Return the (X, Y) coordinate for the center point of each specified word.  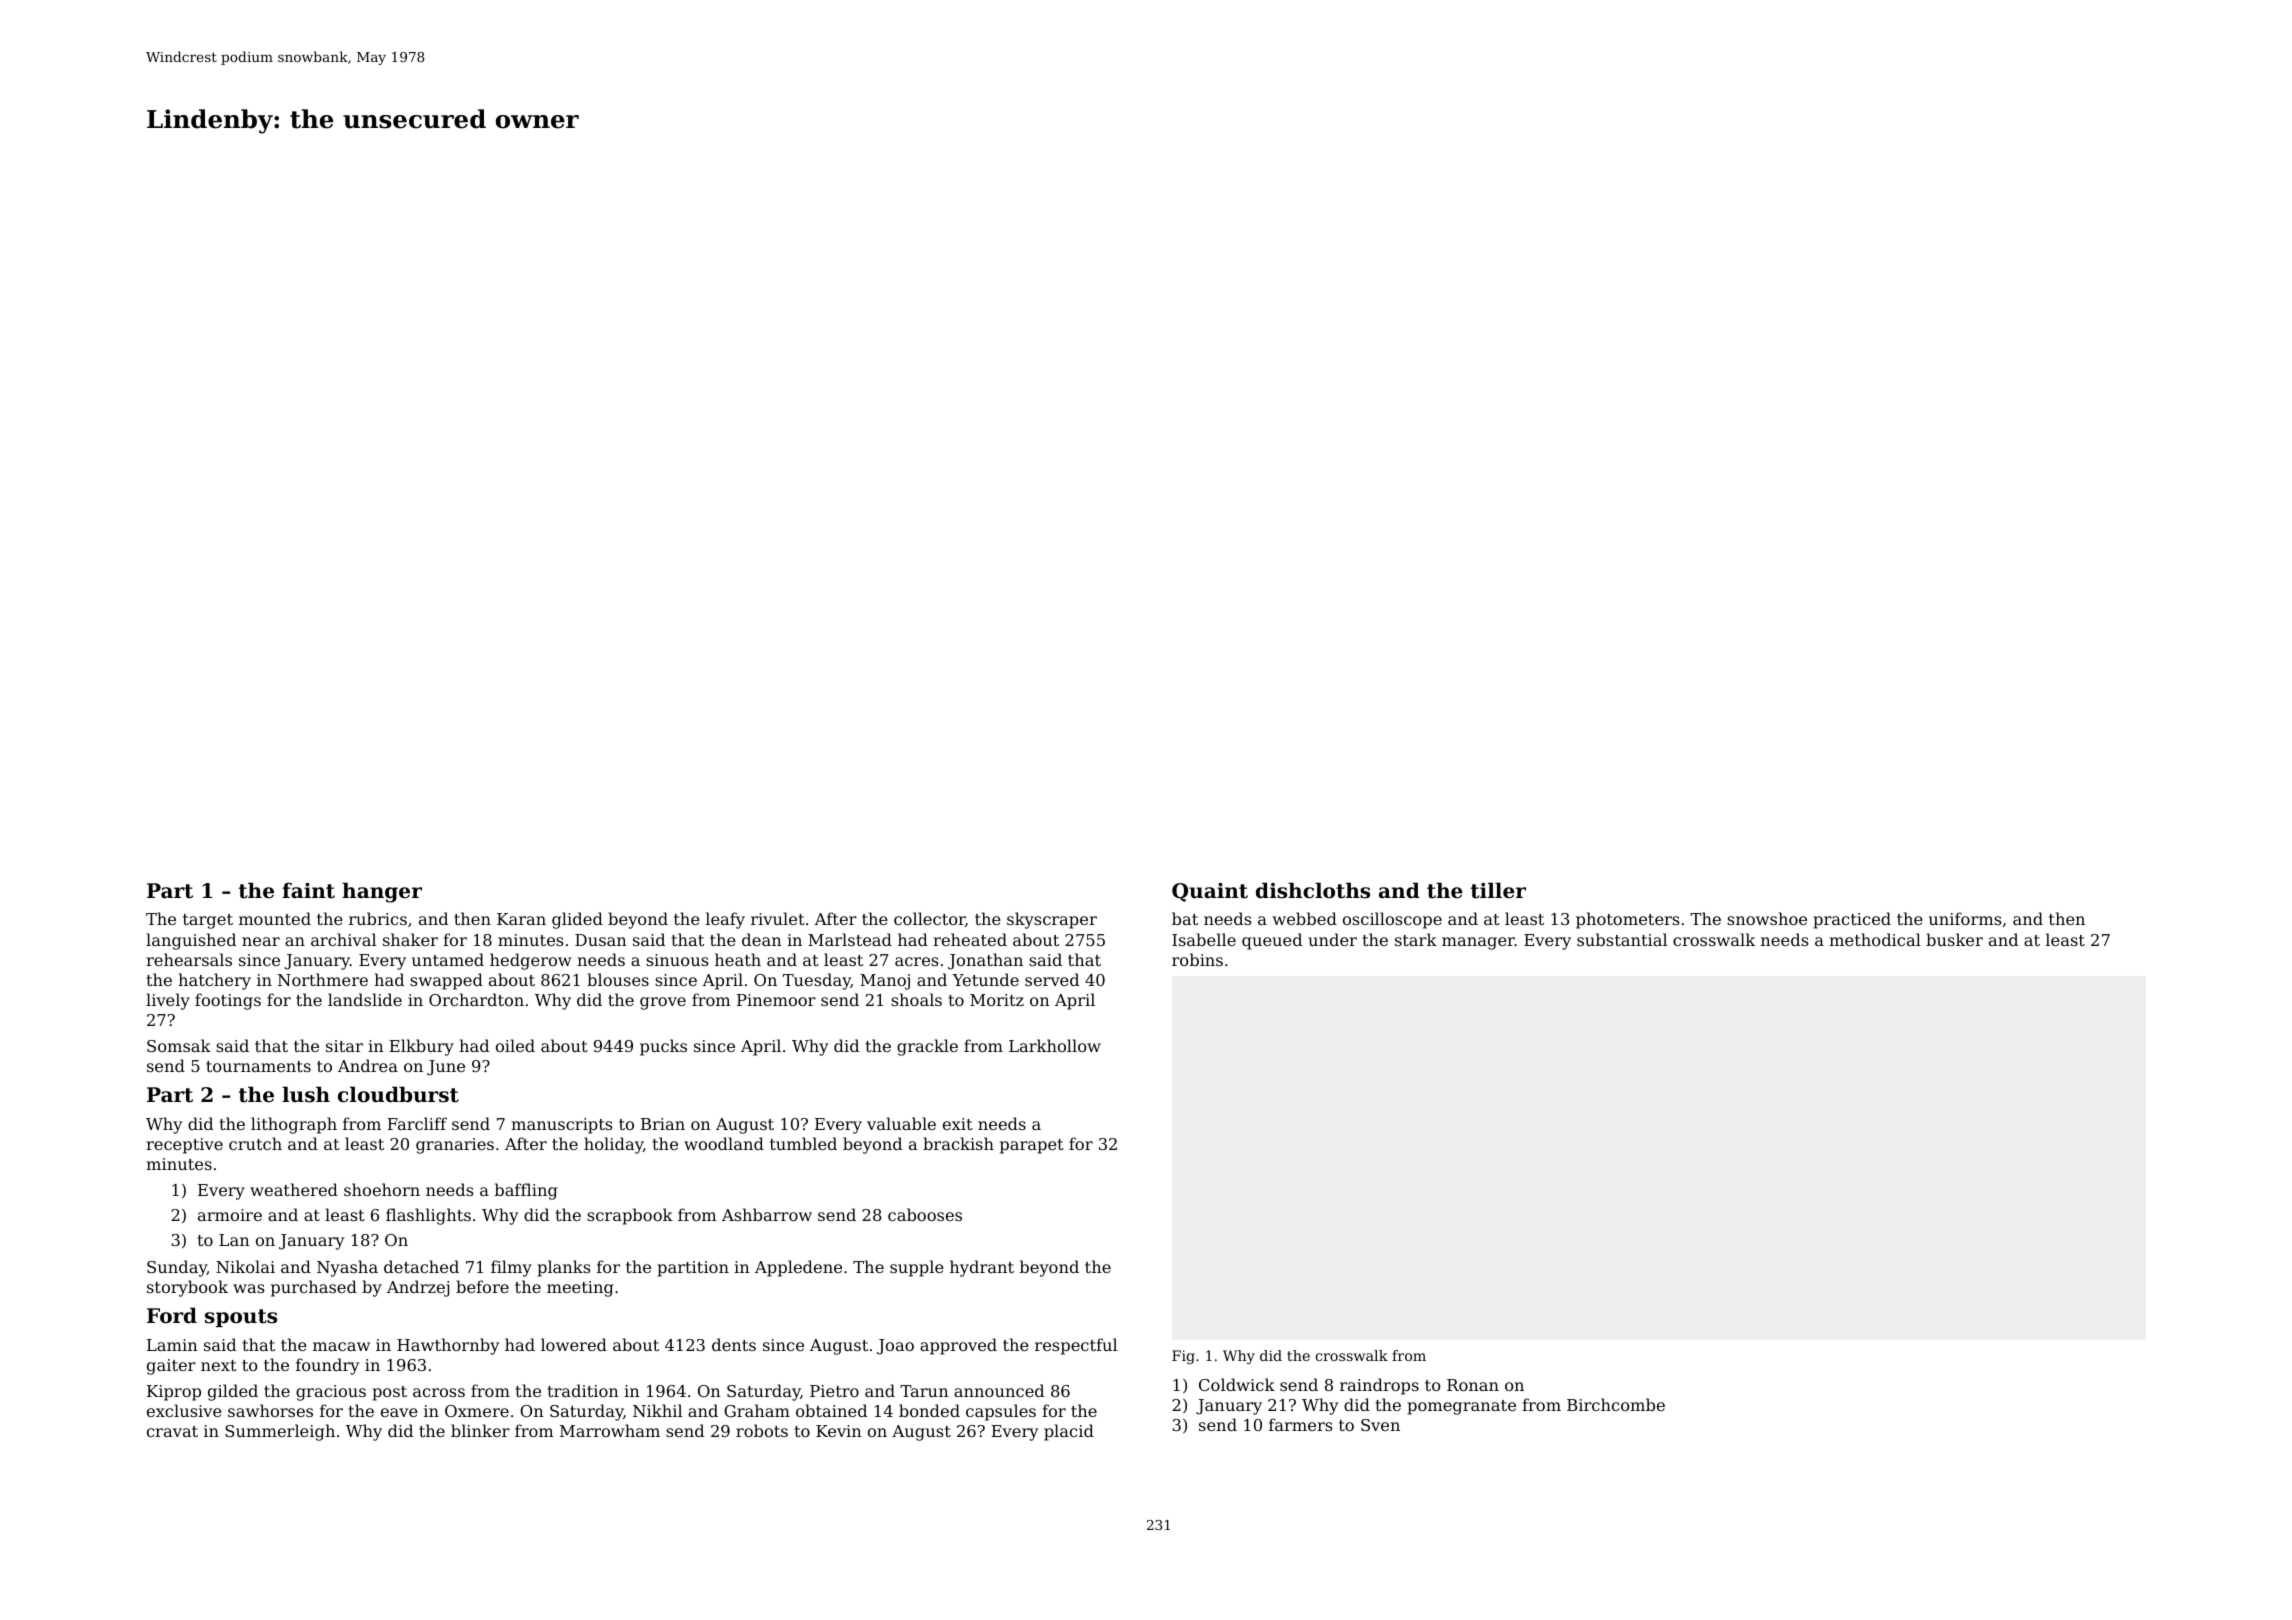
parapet (1032, 1146)
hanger (382, 892)
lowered (574, 1344)
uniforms (1965, 918)
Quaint (1210, 892)
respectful (1076, 1346)
